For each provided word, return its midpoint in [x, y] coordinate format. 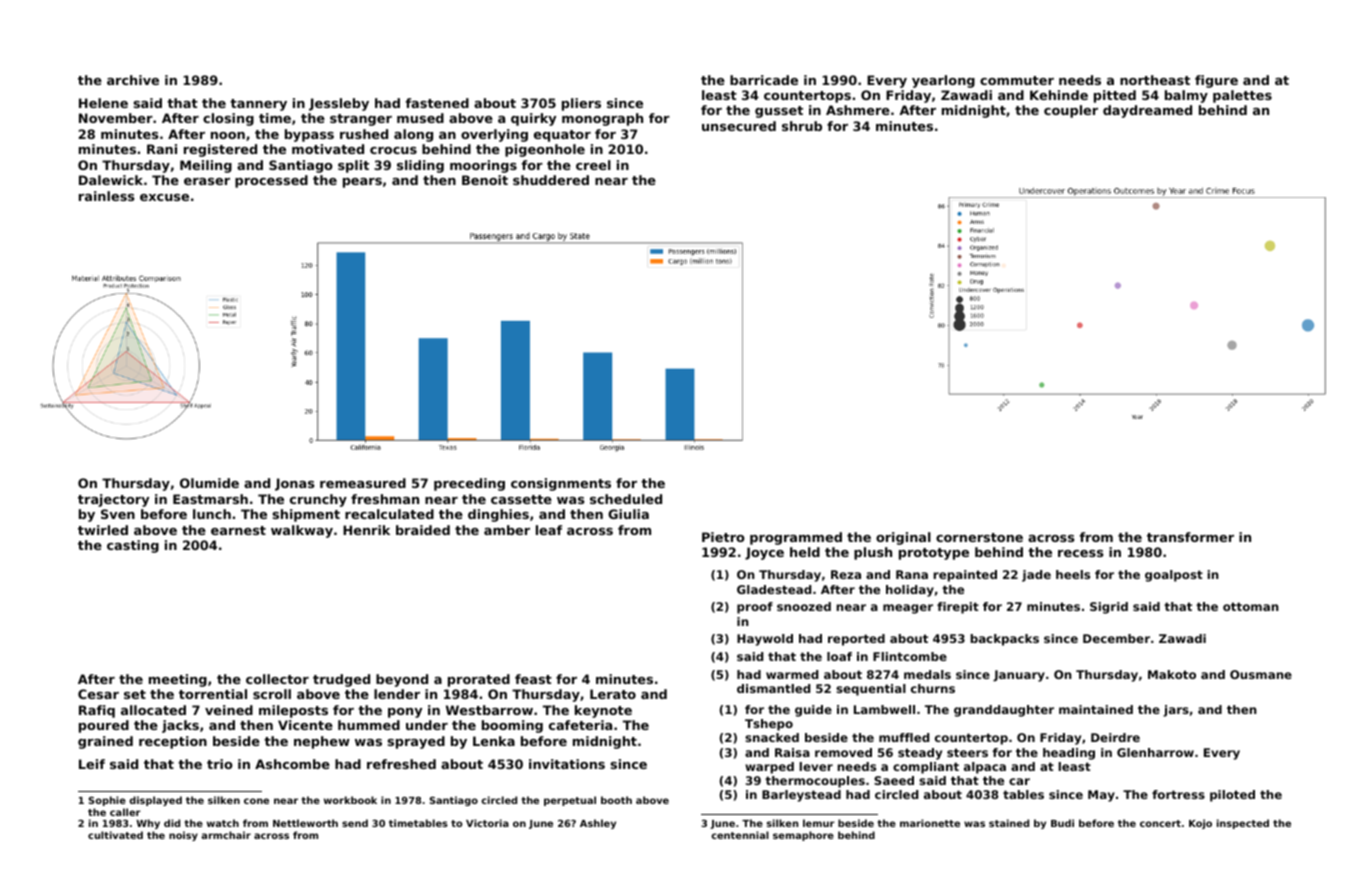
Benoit [485, 180]
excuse [164, 197]
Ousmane [1261, 674]
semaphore [803, 836]
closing [228, 119]
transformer [1190, 537]
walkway [302, 531]
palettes [1242, 96]
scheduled [626, 499]
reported [856, 640]
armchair [226, 835]
